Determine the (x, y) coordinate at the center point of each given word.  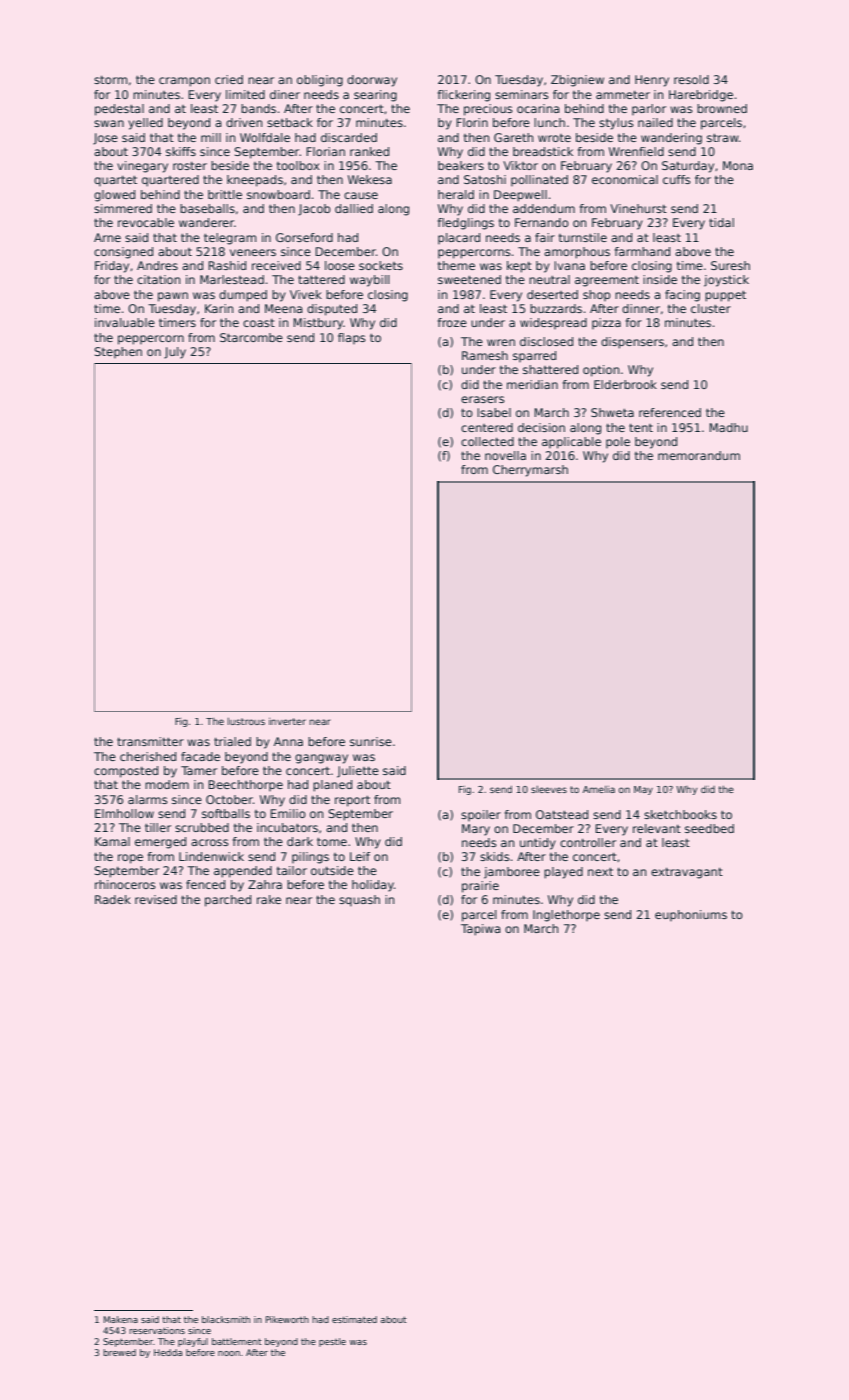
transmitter (150, 741)
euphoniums (691, 916)
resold (691, 79)
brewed (119, 1352)
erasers (483, 399)
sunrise (371, 741)
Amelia (599, 789)
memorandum (699, 455)
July (175, 353)
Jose (105, 139)
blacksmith (226, 1319)
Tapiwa (481, 930)
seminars (522, 94)
